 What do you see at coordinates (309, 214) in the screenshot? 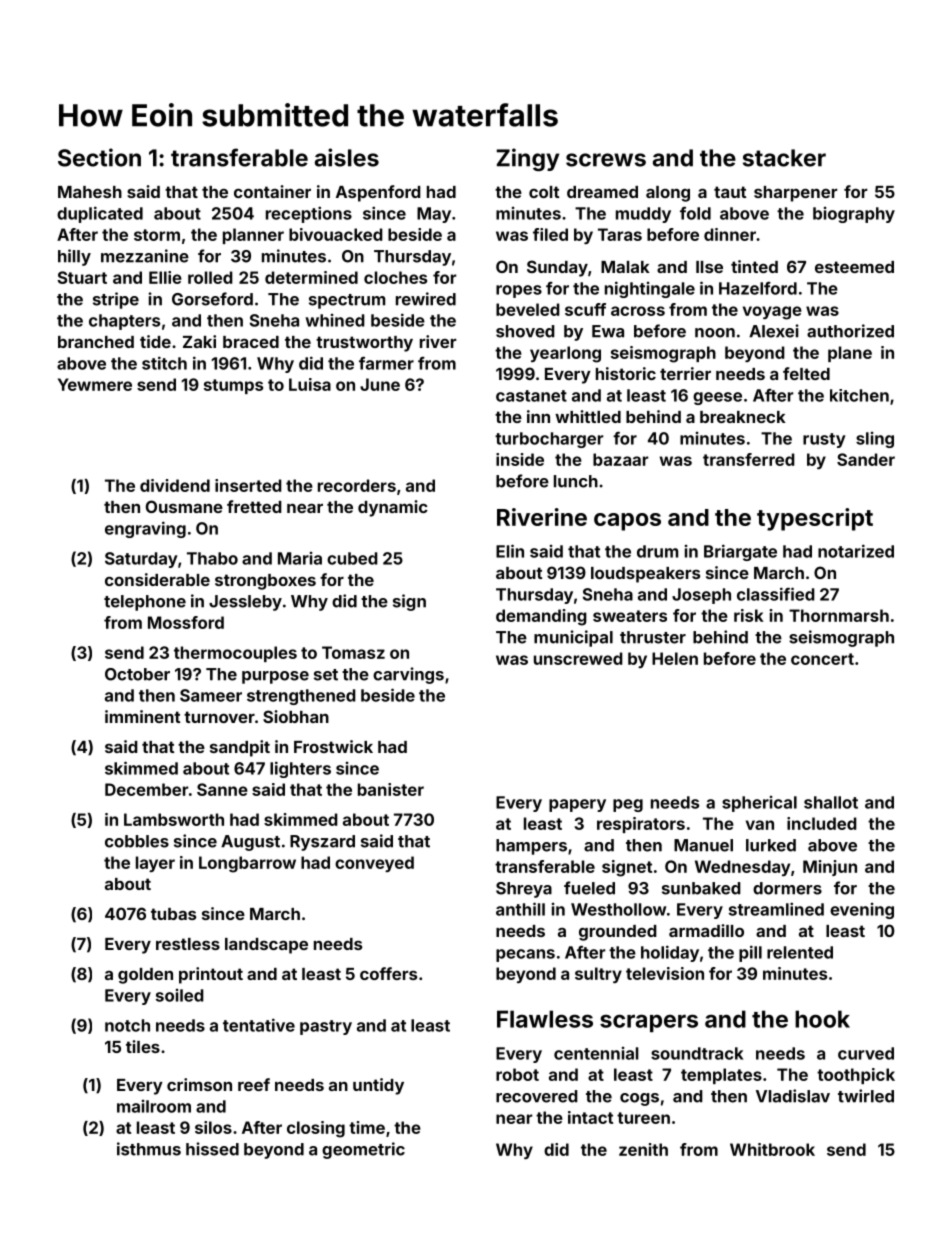
I see `receptions` at bounding box center [309, 214].
